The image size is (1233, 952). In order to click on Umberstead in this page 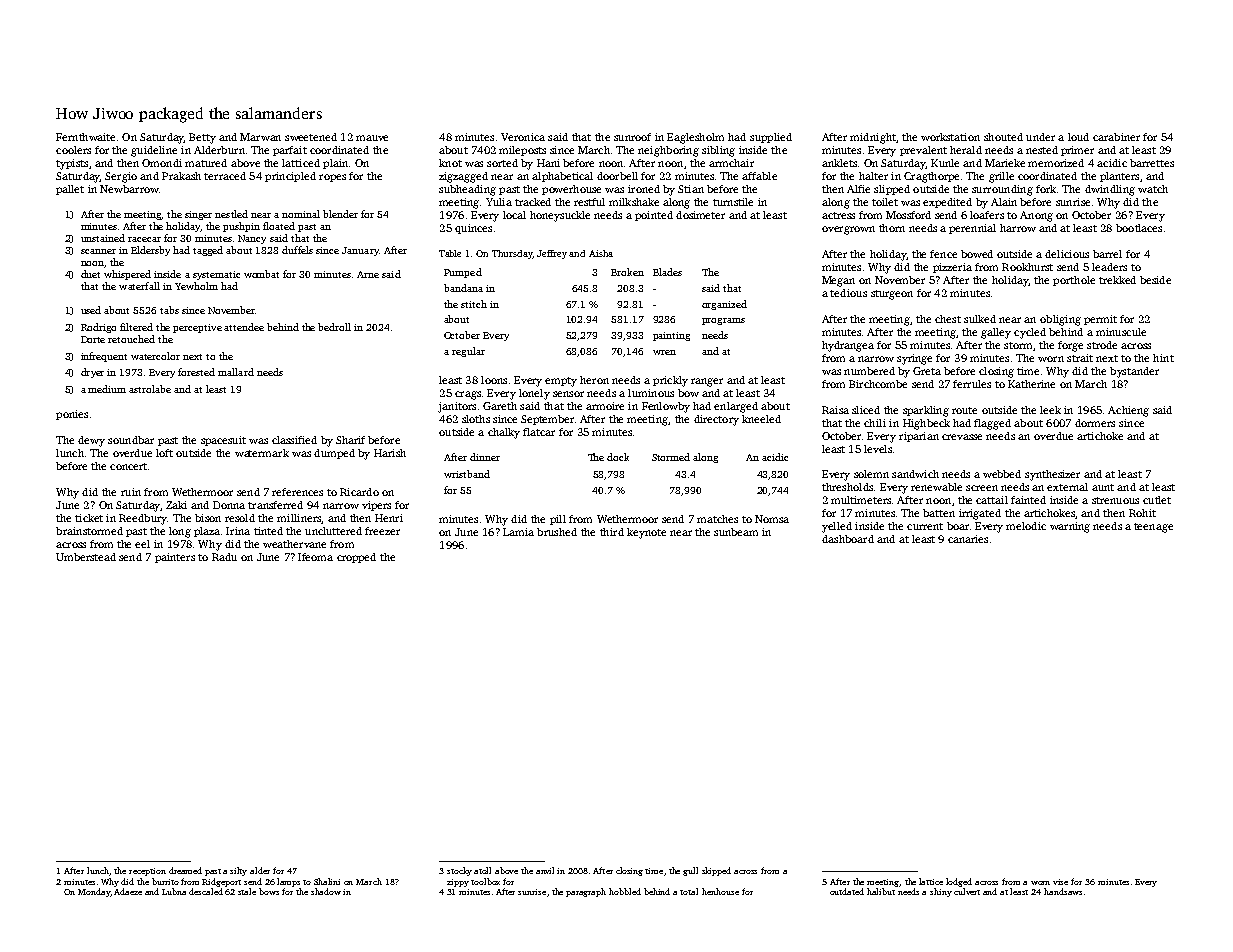, I will do `click(86, 557)`.
